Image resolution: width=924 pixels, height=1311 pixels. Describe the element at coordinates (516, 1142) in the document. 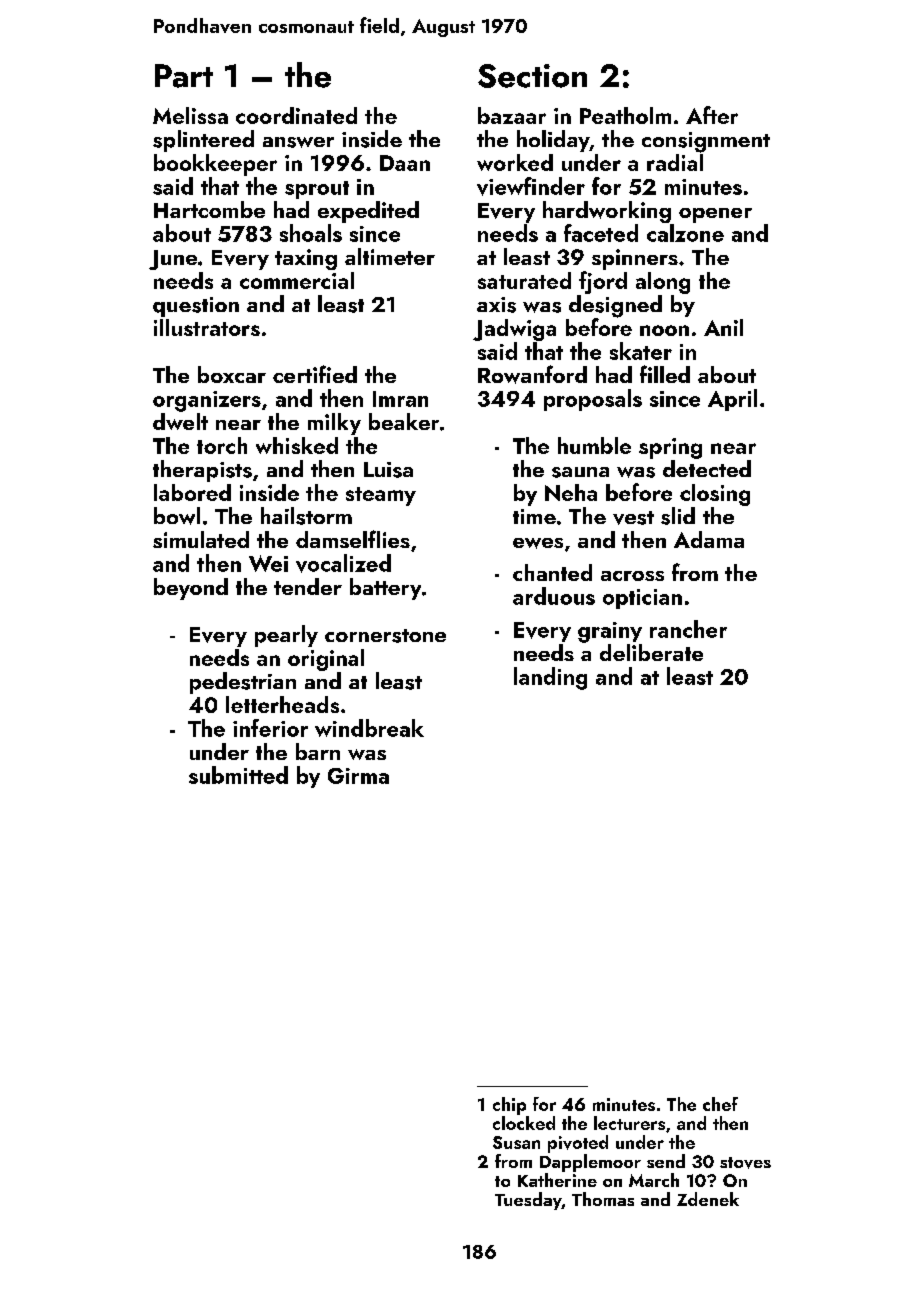

I see `Susan` at that location.
